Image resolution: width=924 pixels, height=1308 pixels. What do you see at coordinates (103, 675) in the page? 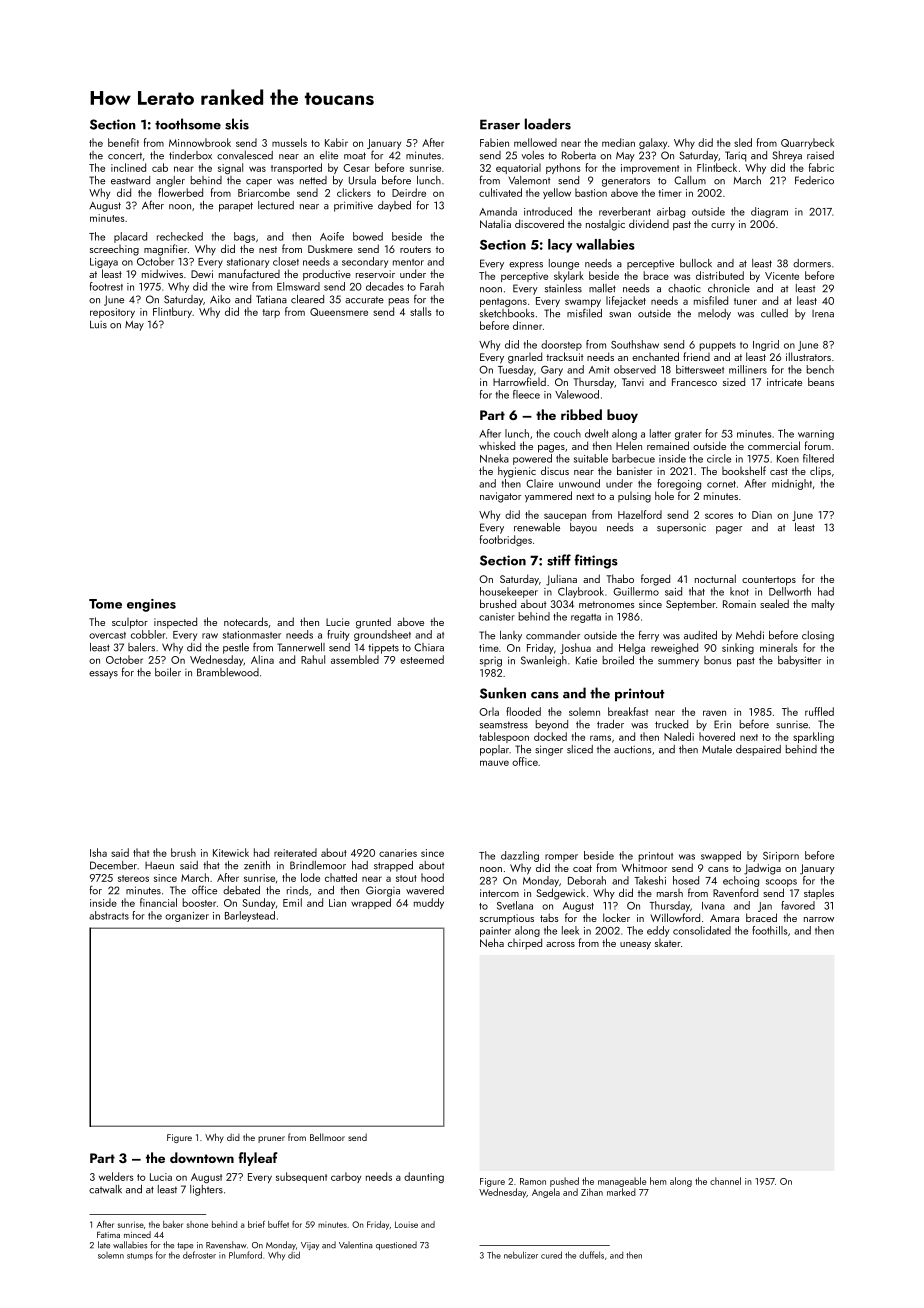
I see `essays` at bounding box center [103, 675].
